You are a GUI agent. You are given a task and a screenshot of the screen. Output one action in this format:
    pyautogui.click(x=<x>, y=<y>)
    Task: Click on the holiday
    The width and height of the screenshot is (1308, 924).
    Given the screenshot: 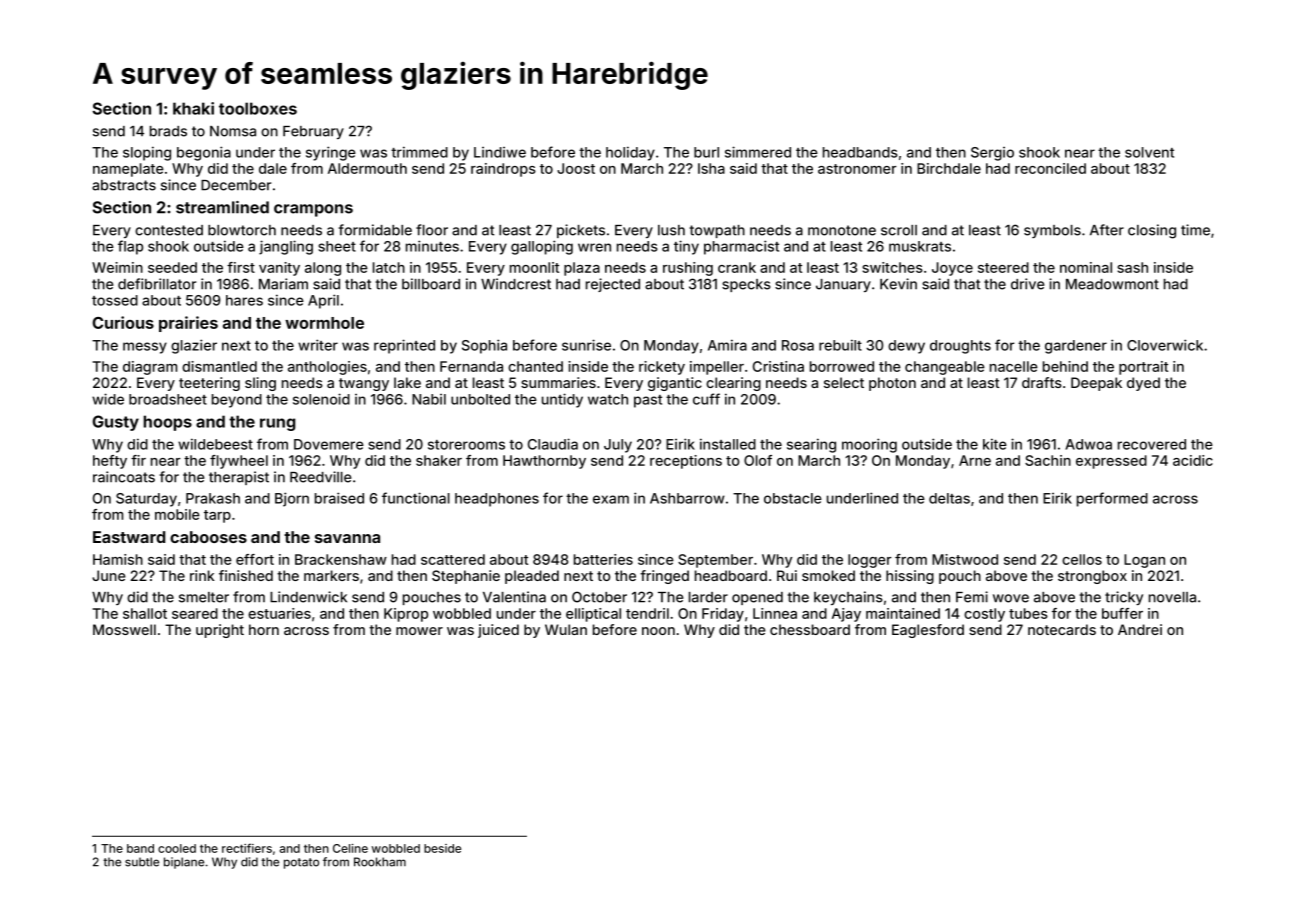 What is the action you would take?
    pyautogui.click(x=630, y=153)
